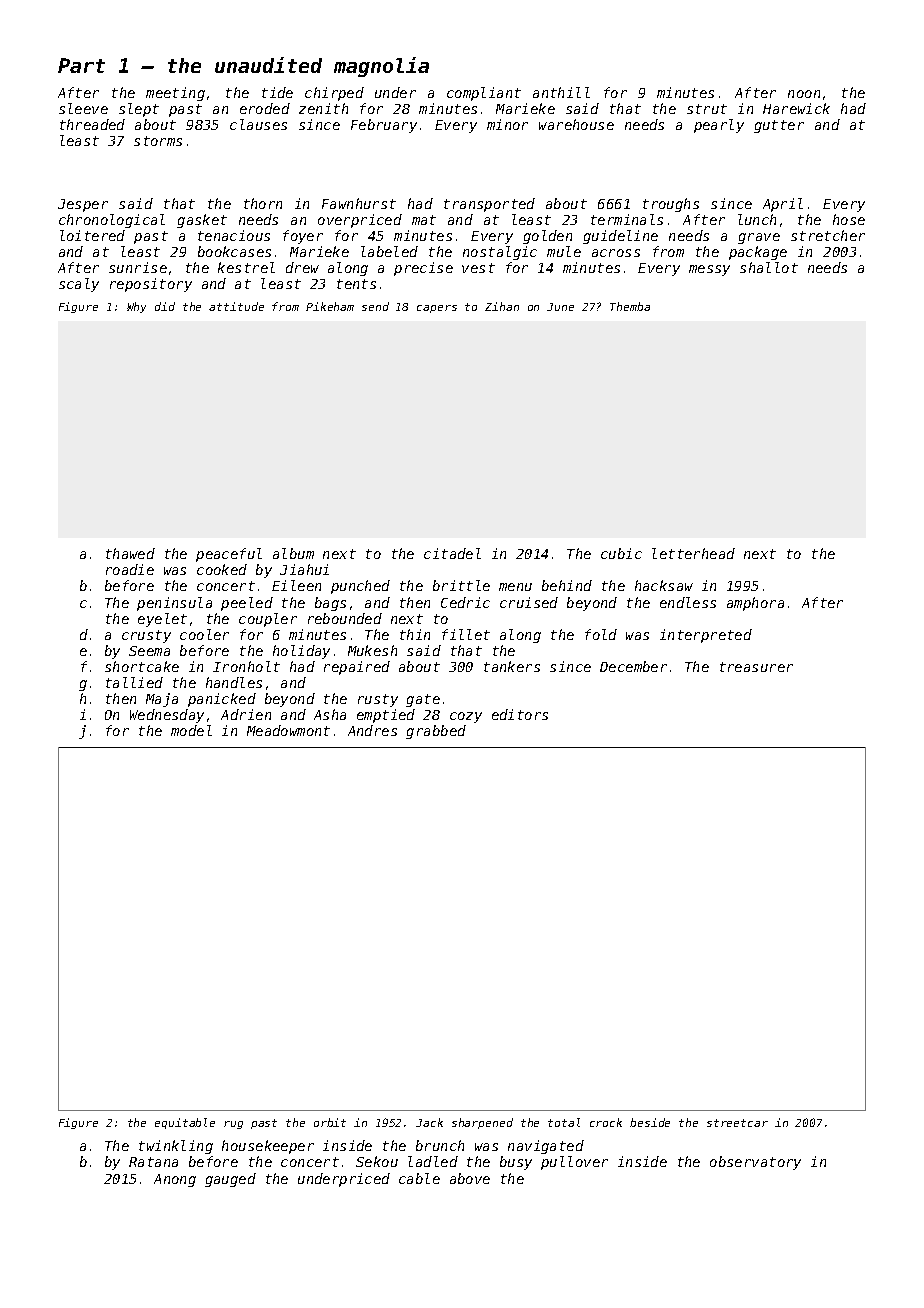 This screenshot has width=924, height=1308. Describe the element at coordinates (502, 306) in the screenshot. I see `Zihan` at that location.
